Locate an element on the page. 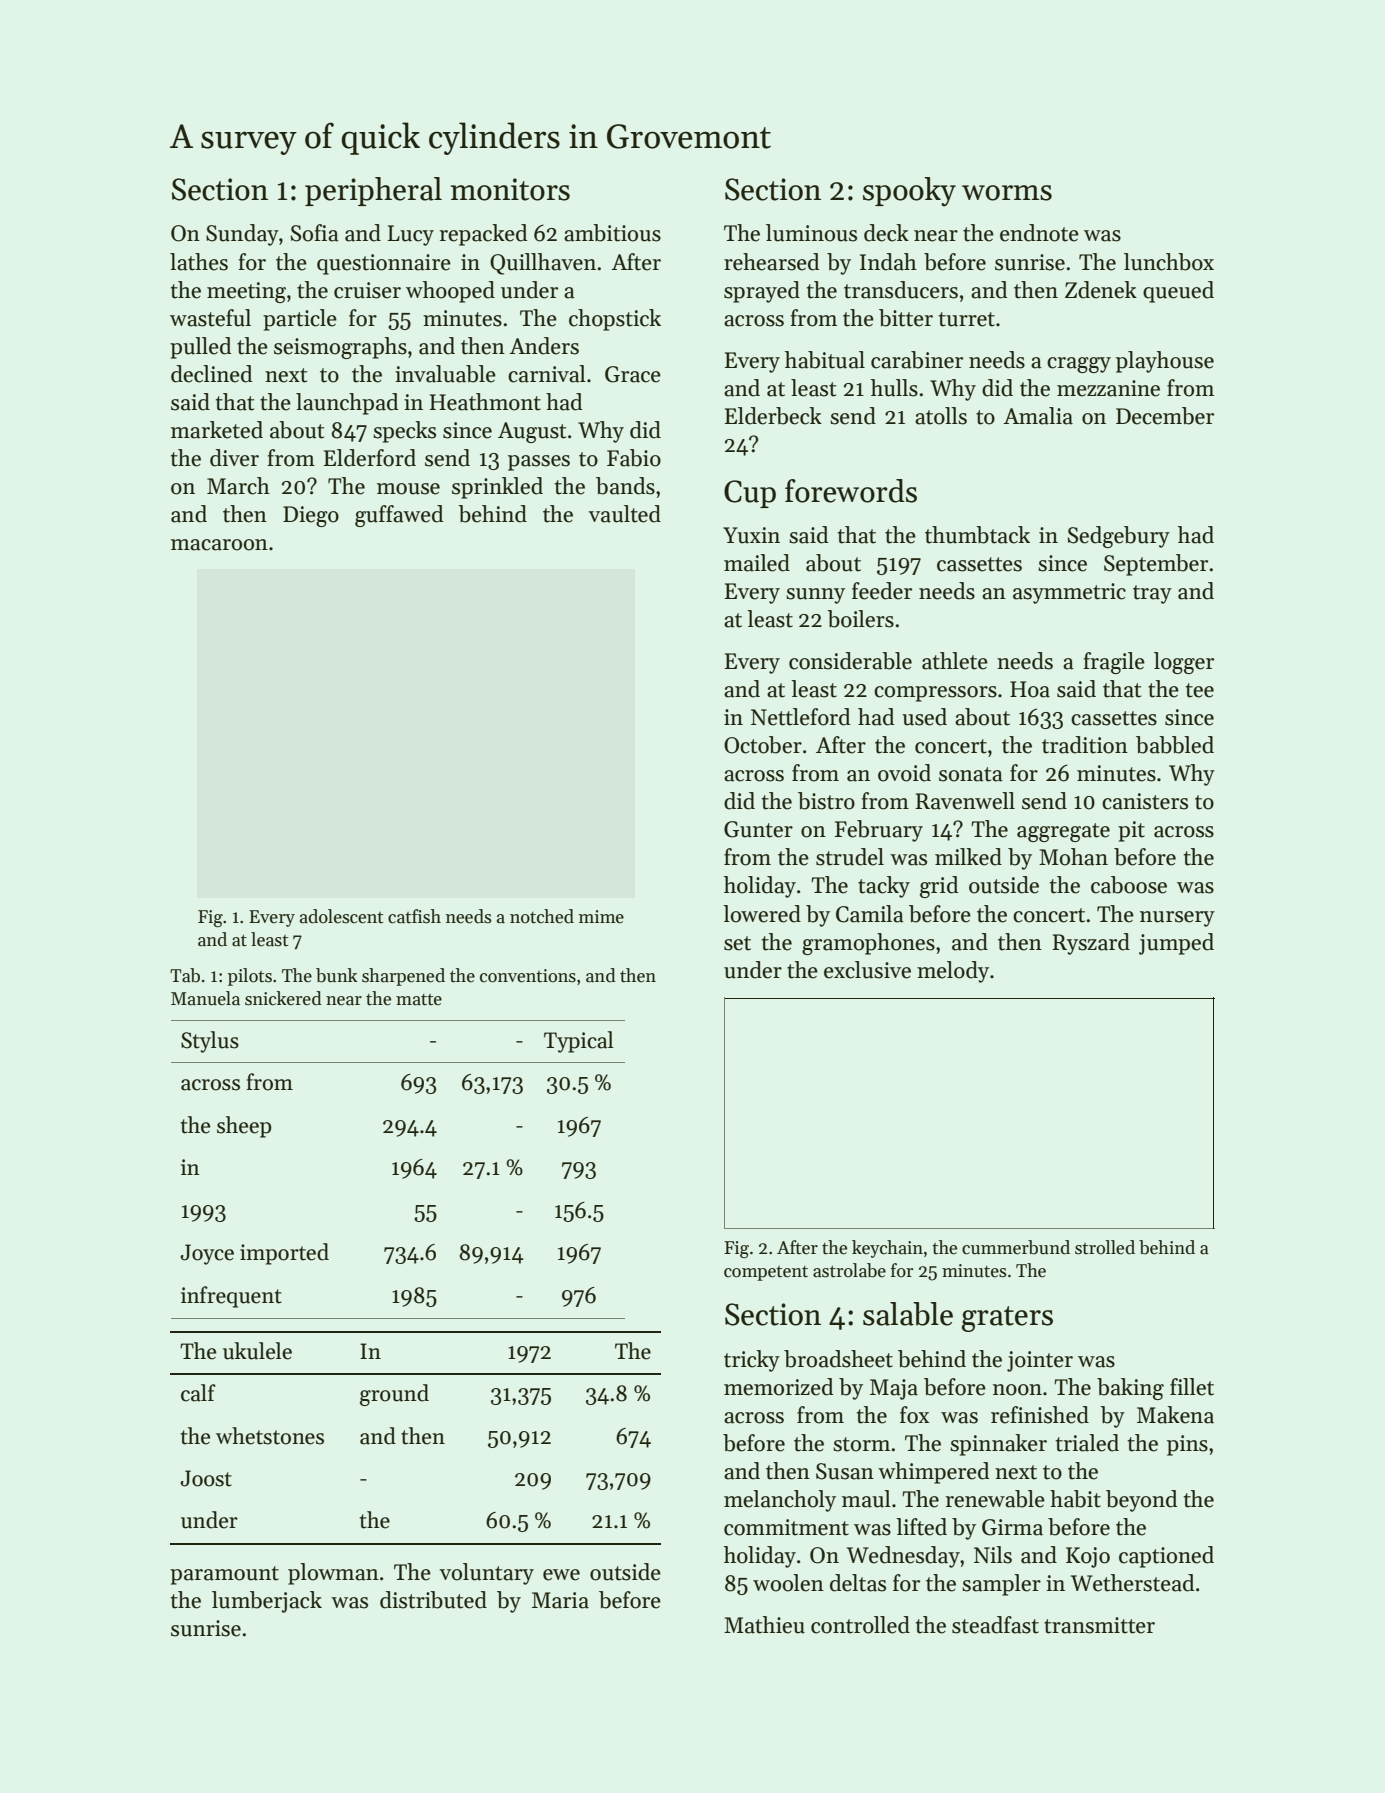 The height and width of the document is (1793, 1385). ground is located at coordinates (394, 1395).
